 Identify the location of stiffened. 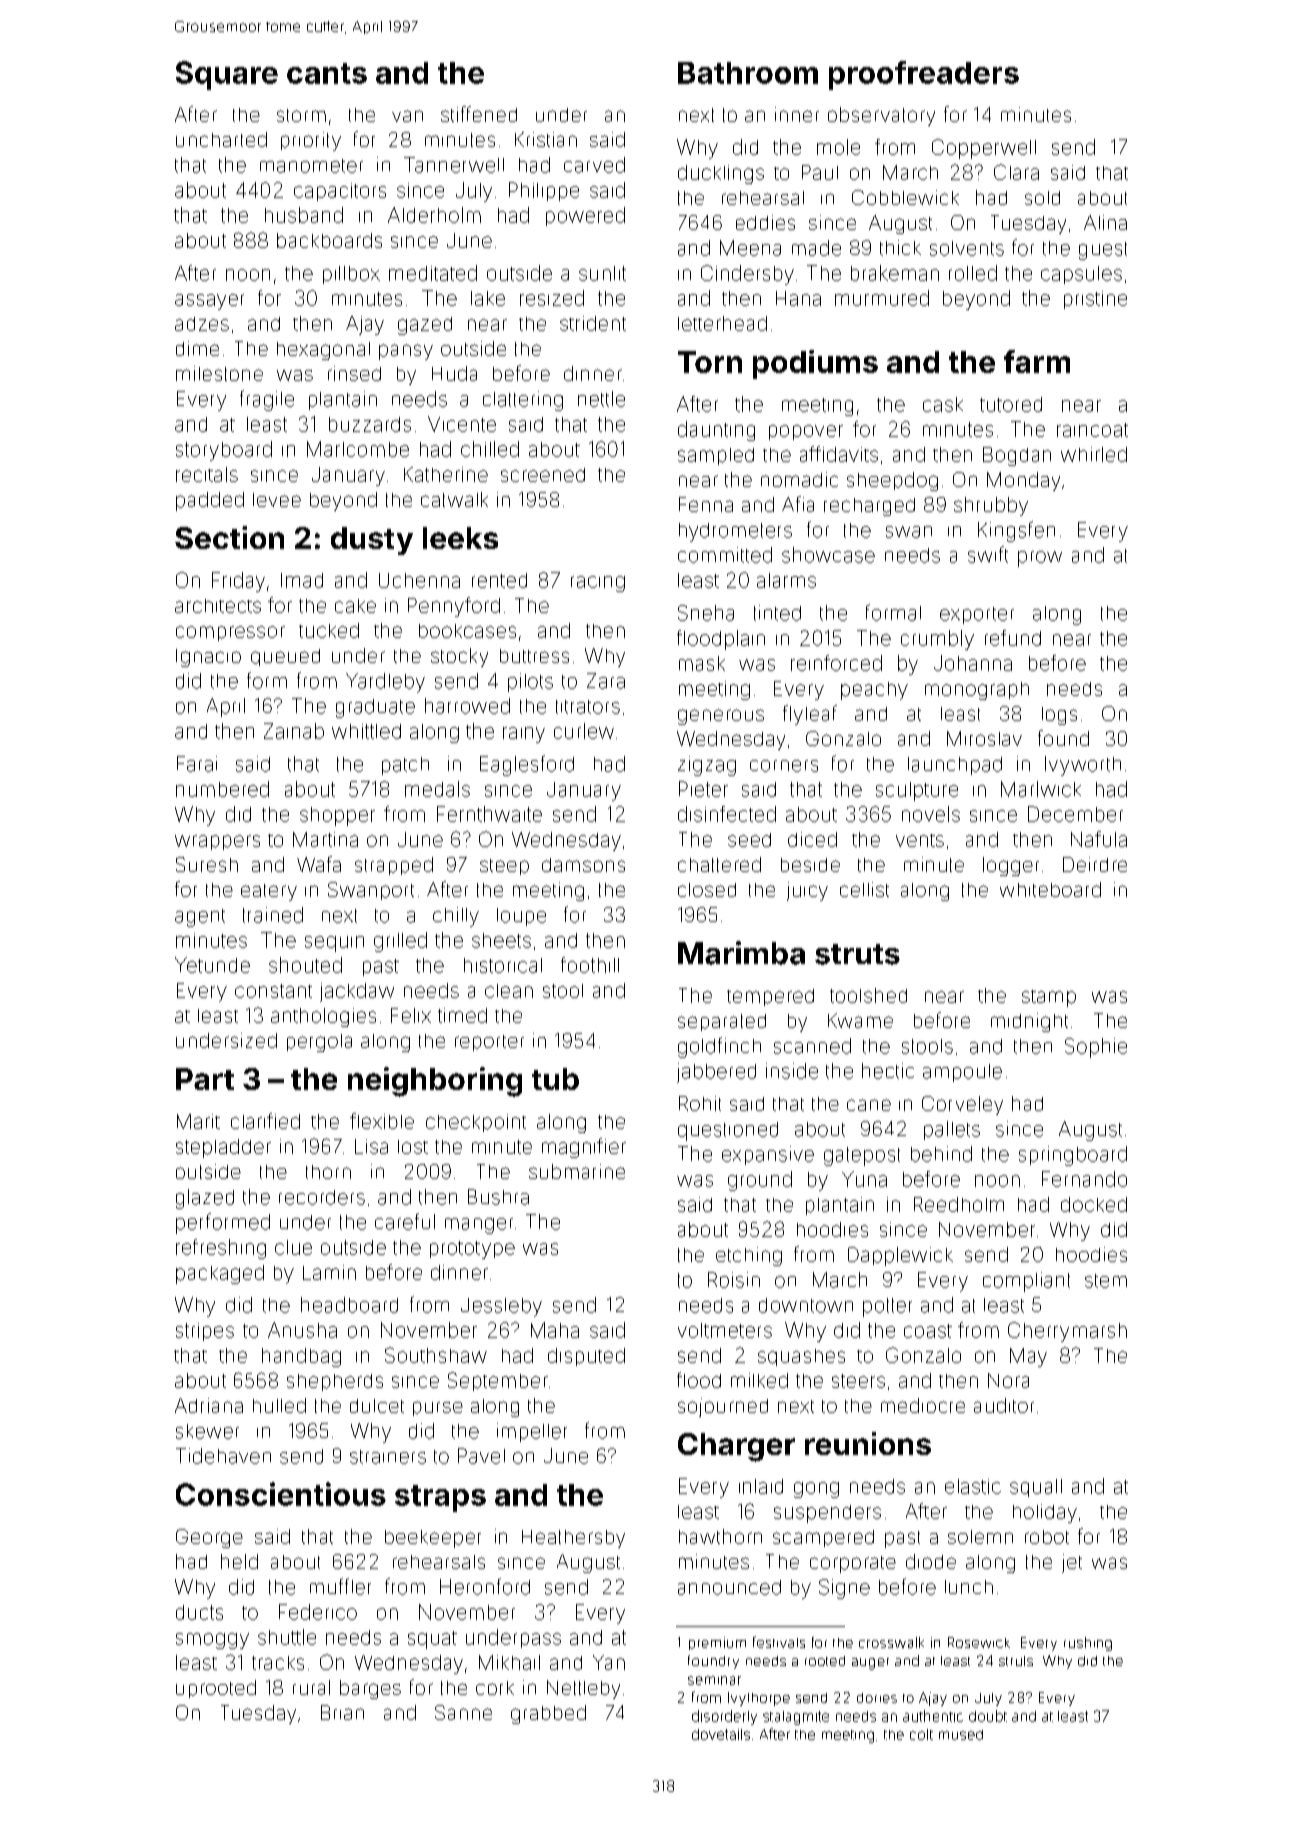
(479, 114).
